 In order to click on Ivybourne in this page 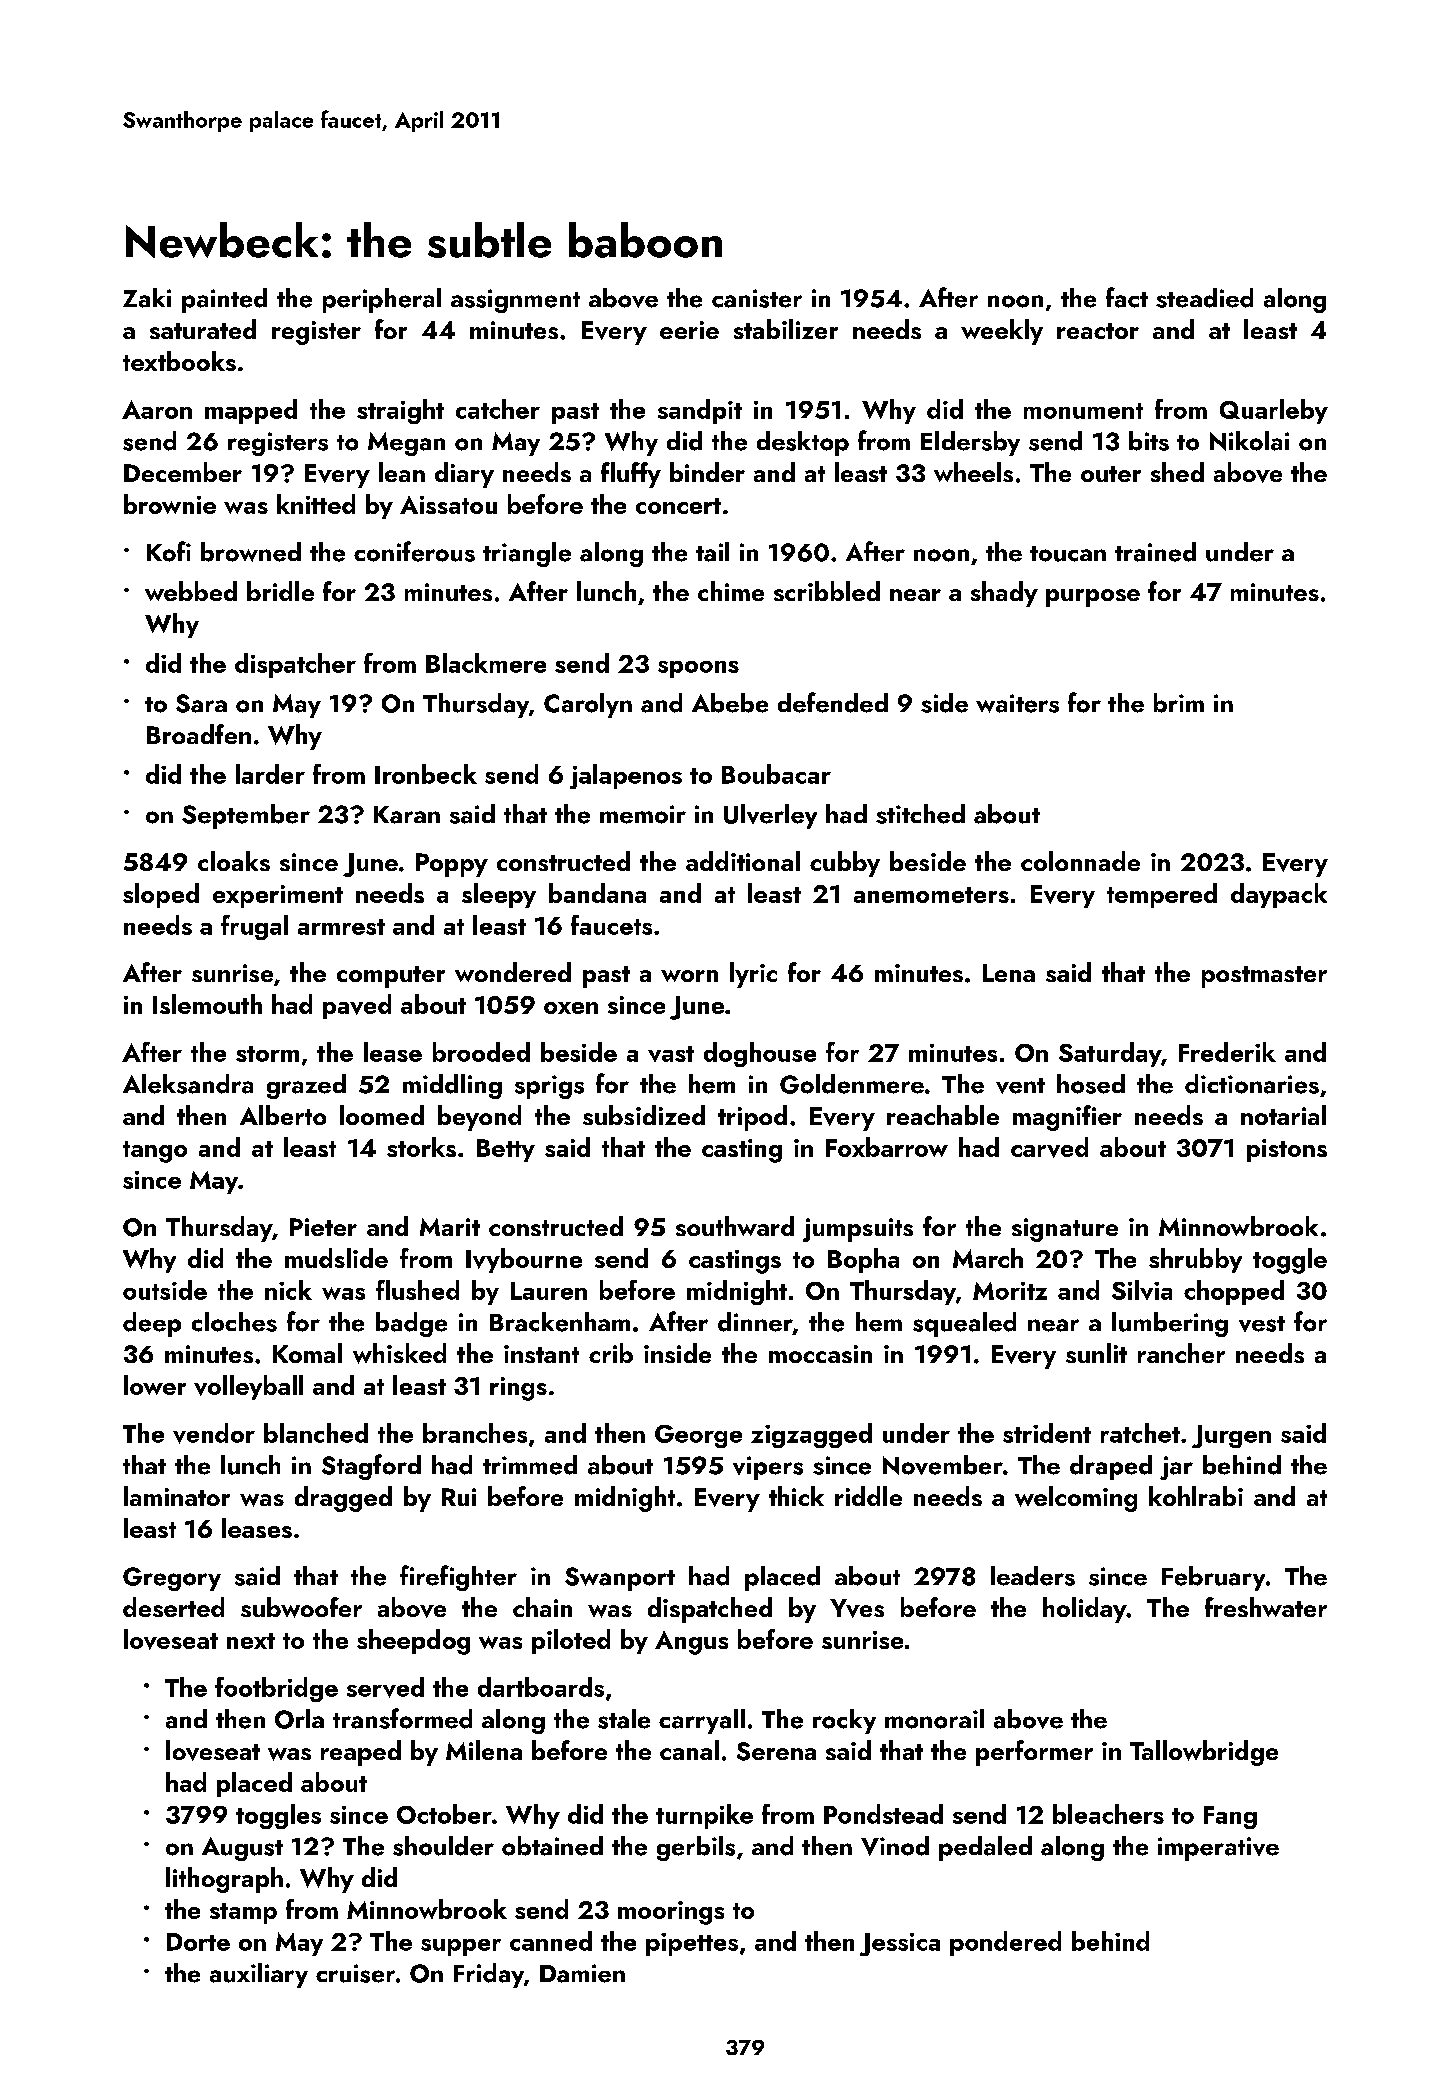, I will do `click(524, 1260)`.
